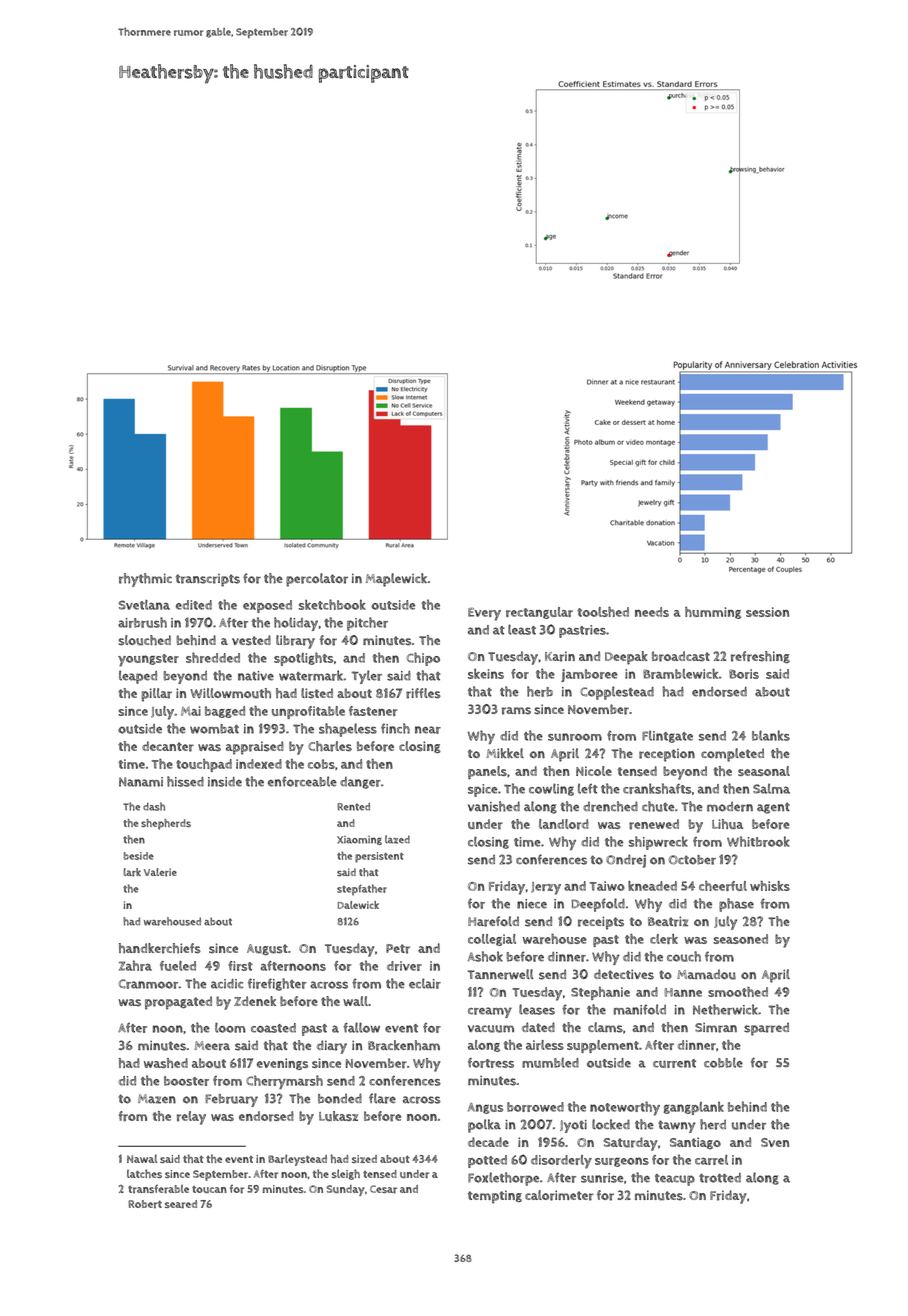 Image resolution: width=908 pixels, height=1316 pixels. I want to click on Valerie, so click(160, 872).
